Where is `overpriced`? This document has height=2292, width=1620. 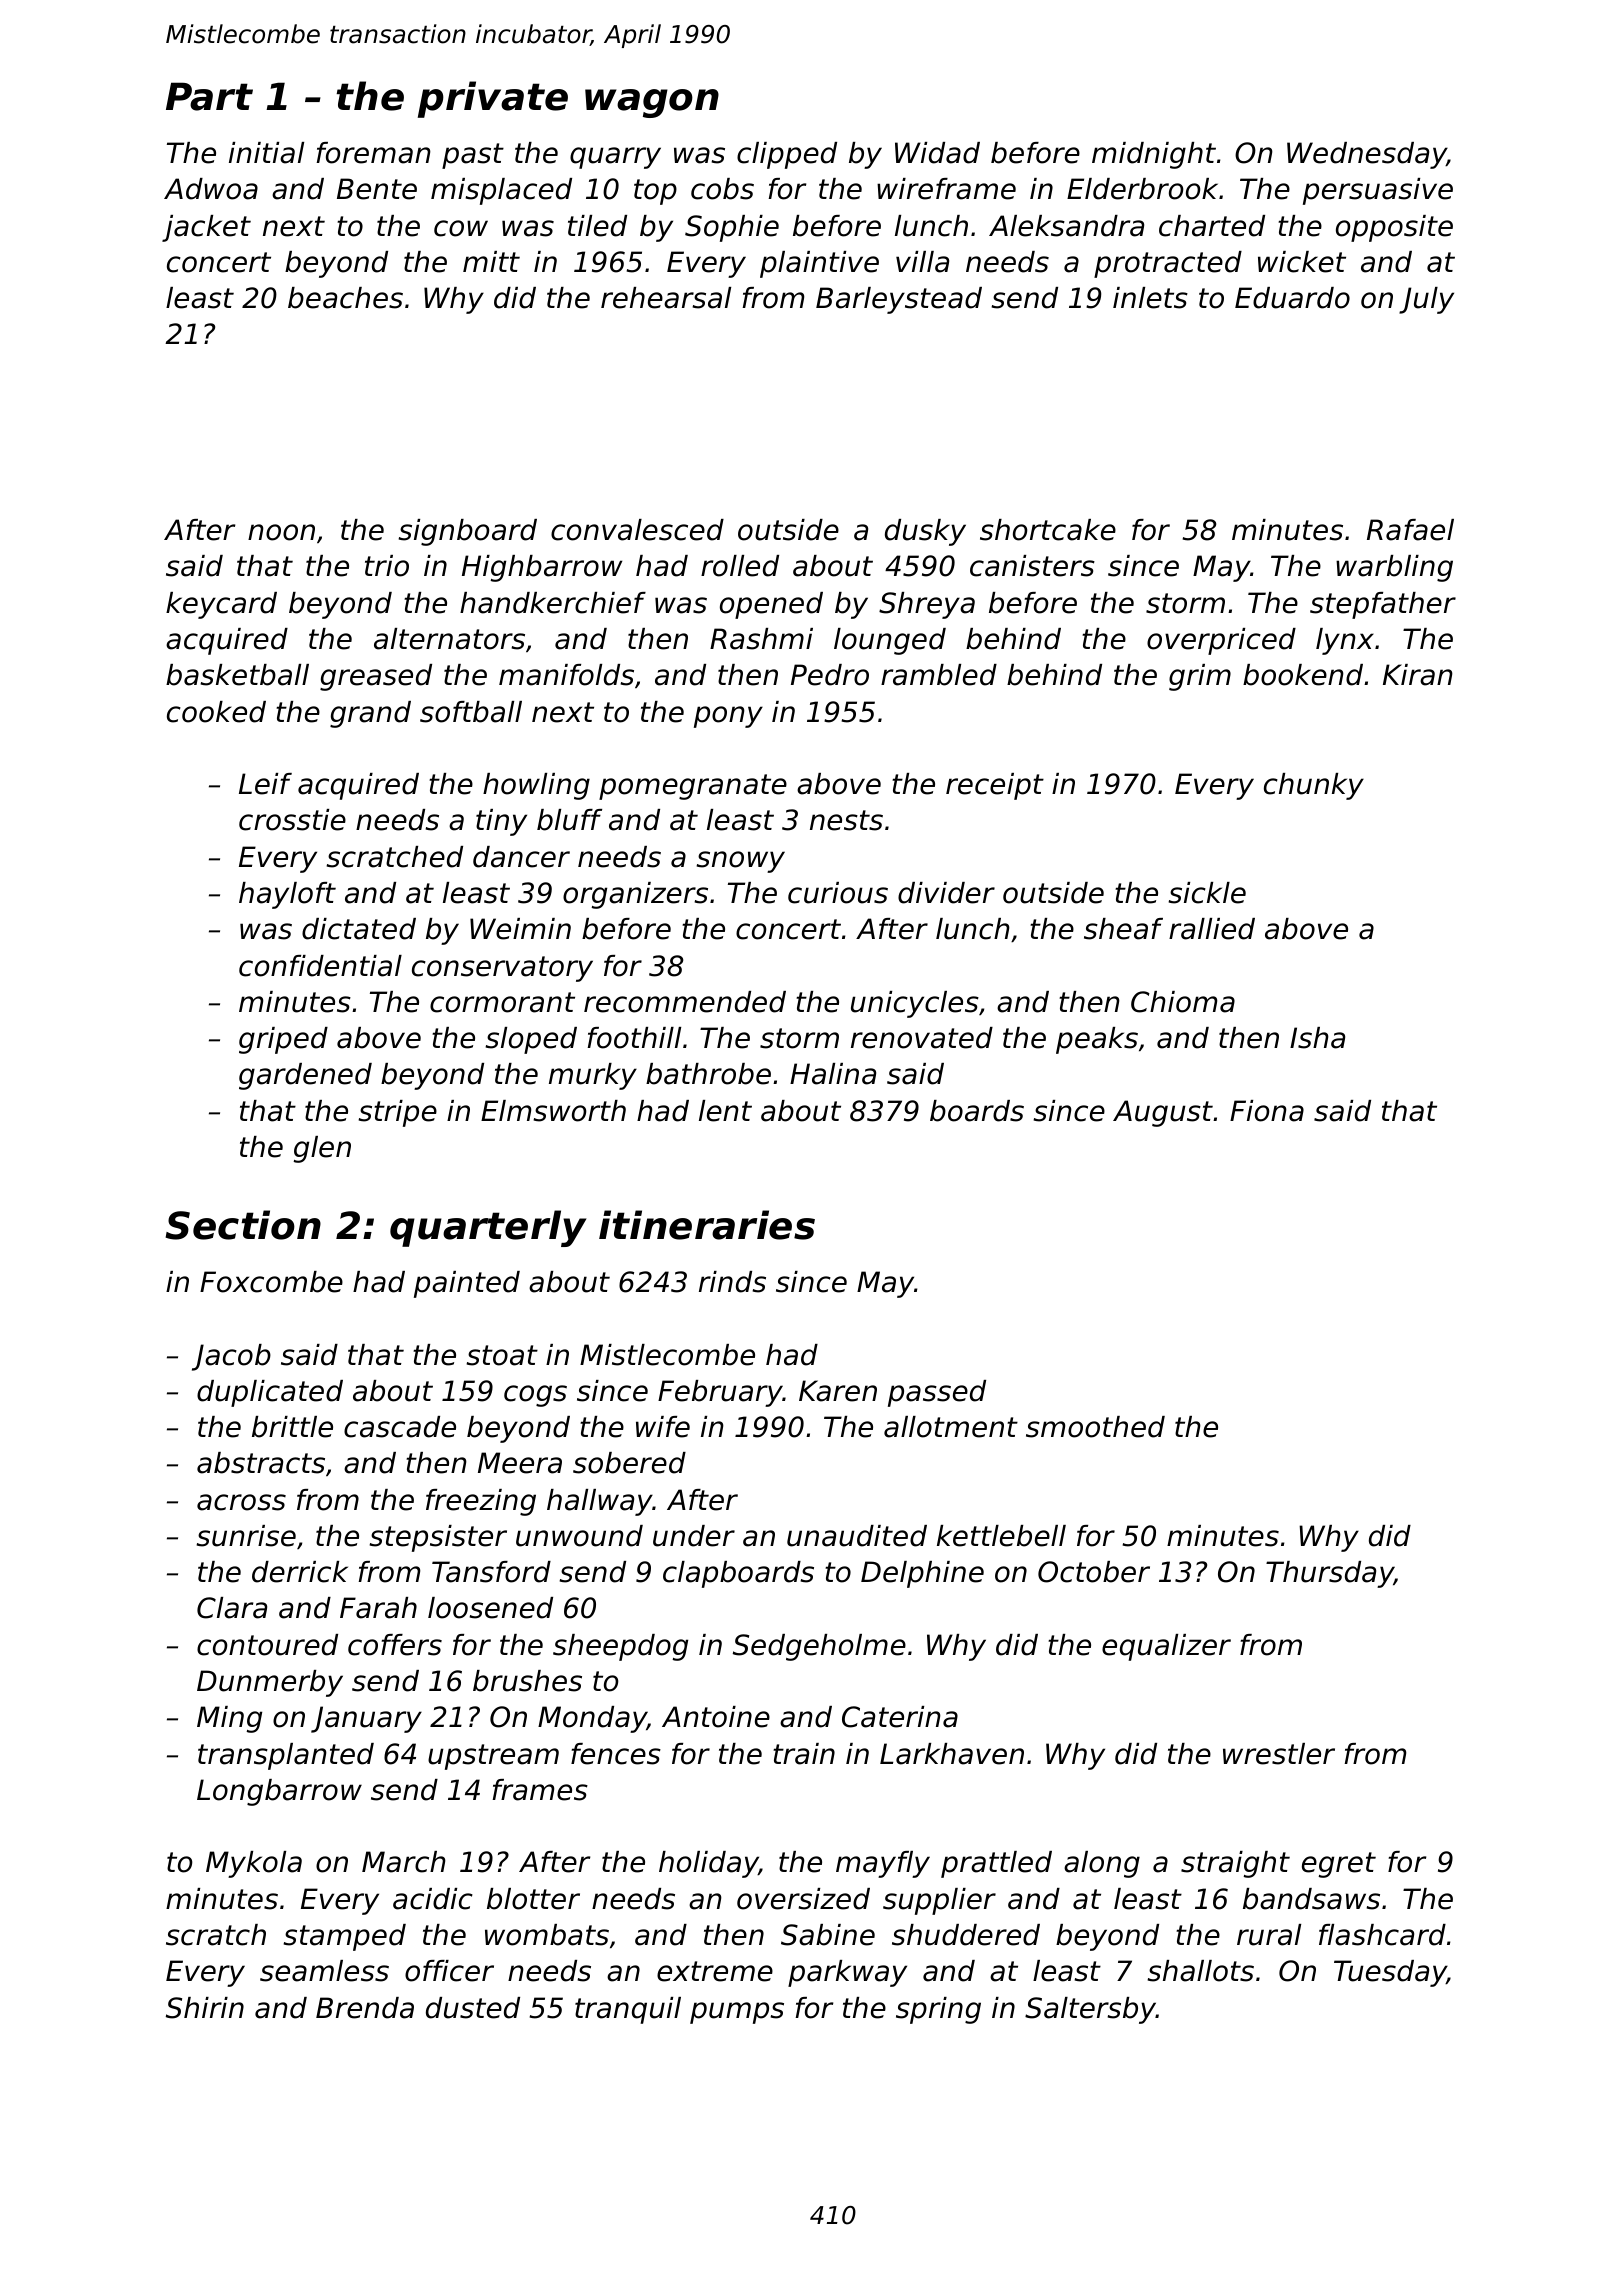
overpriced is located at coordinates (1221, 641).
